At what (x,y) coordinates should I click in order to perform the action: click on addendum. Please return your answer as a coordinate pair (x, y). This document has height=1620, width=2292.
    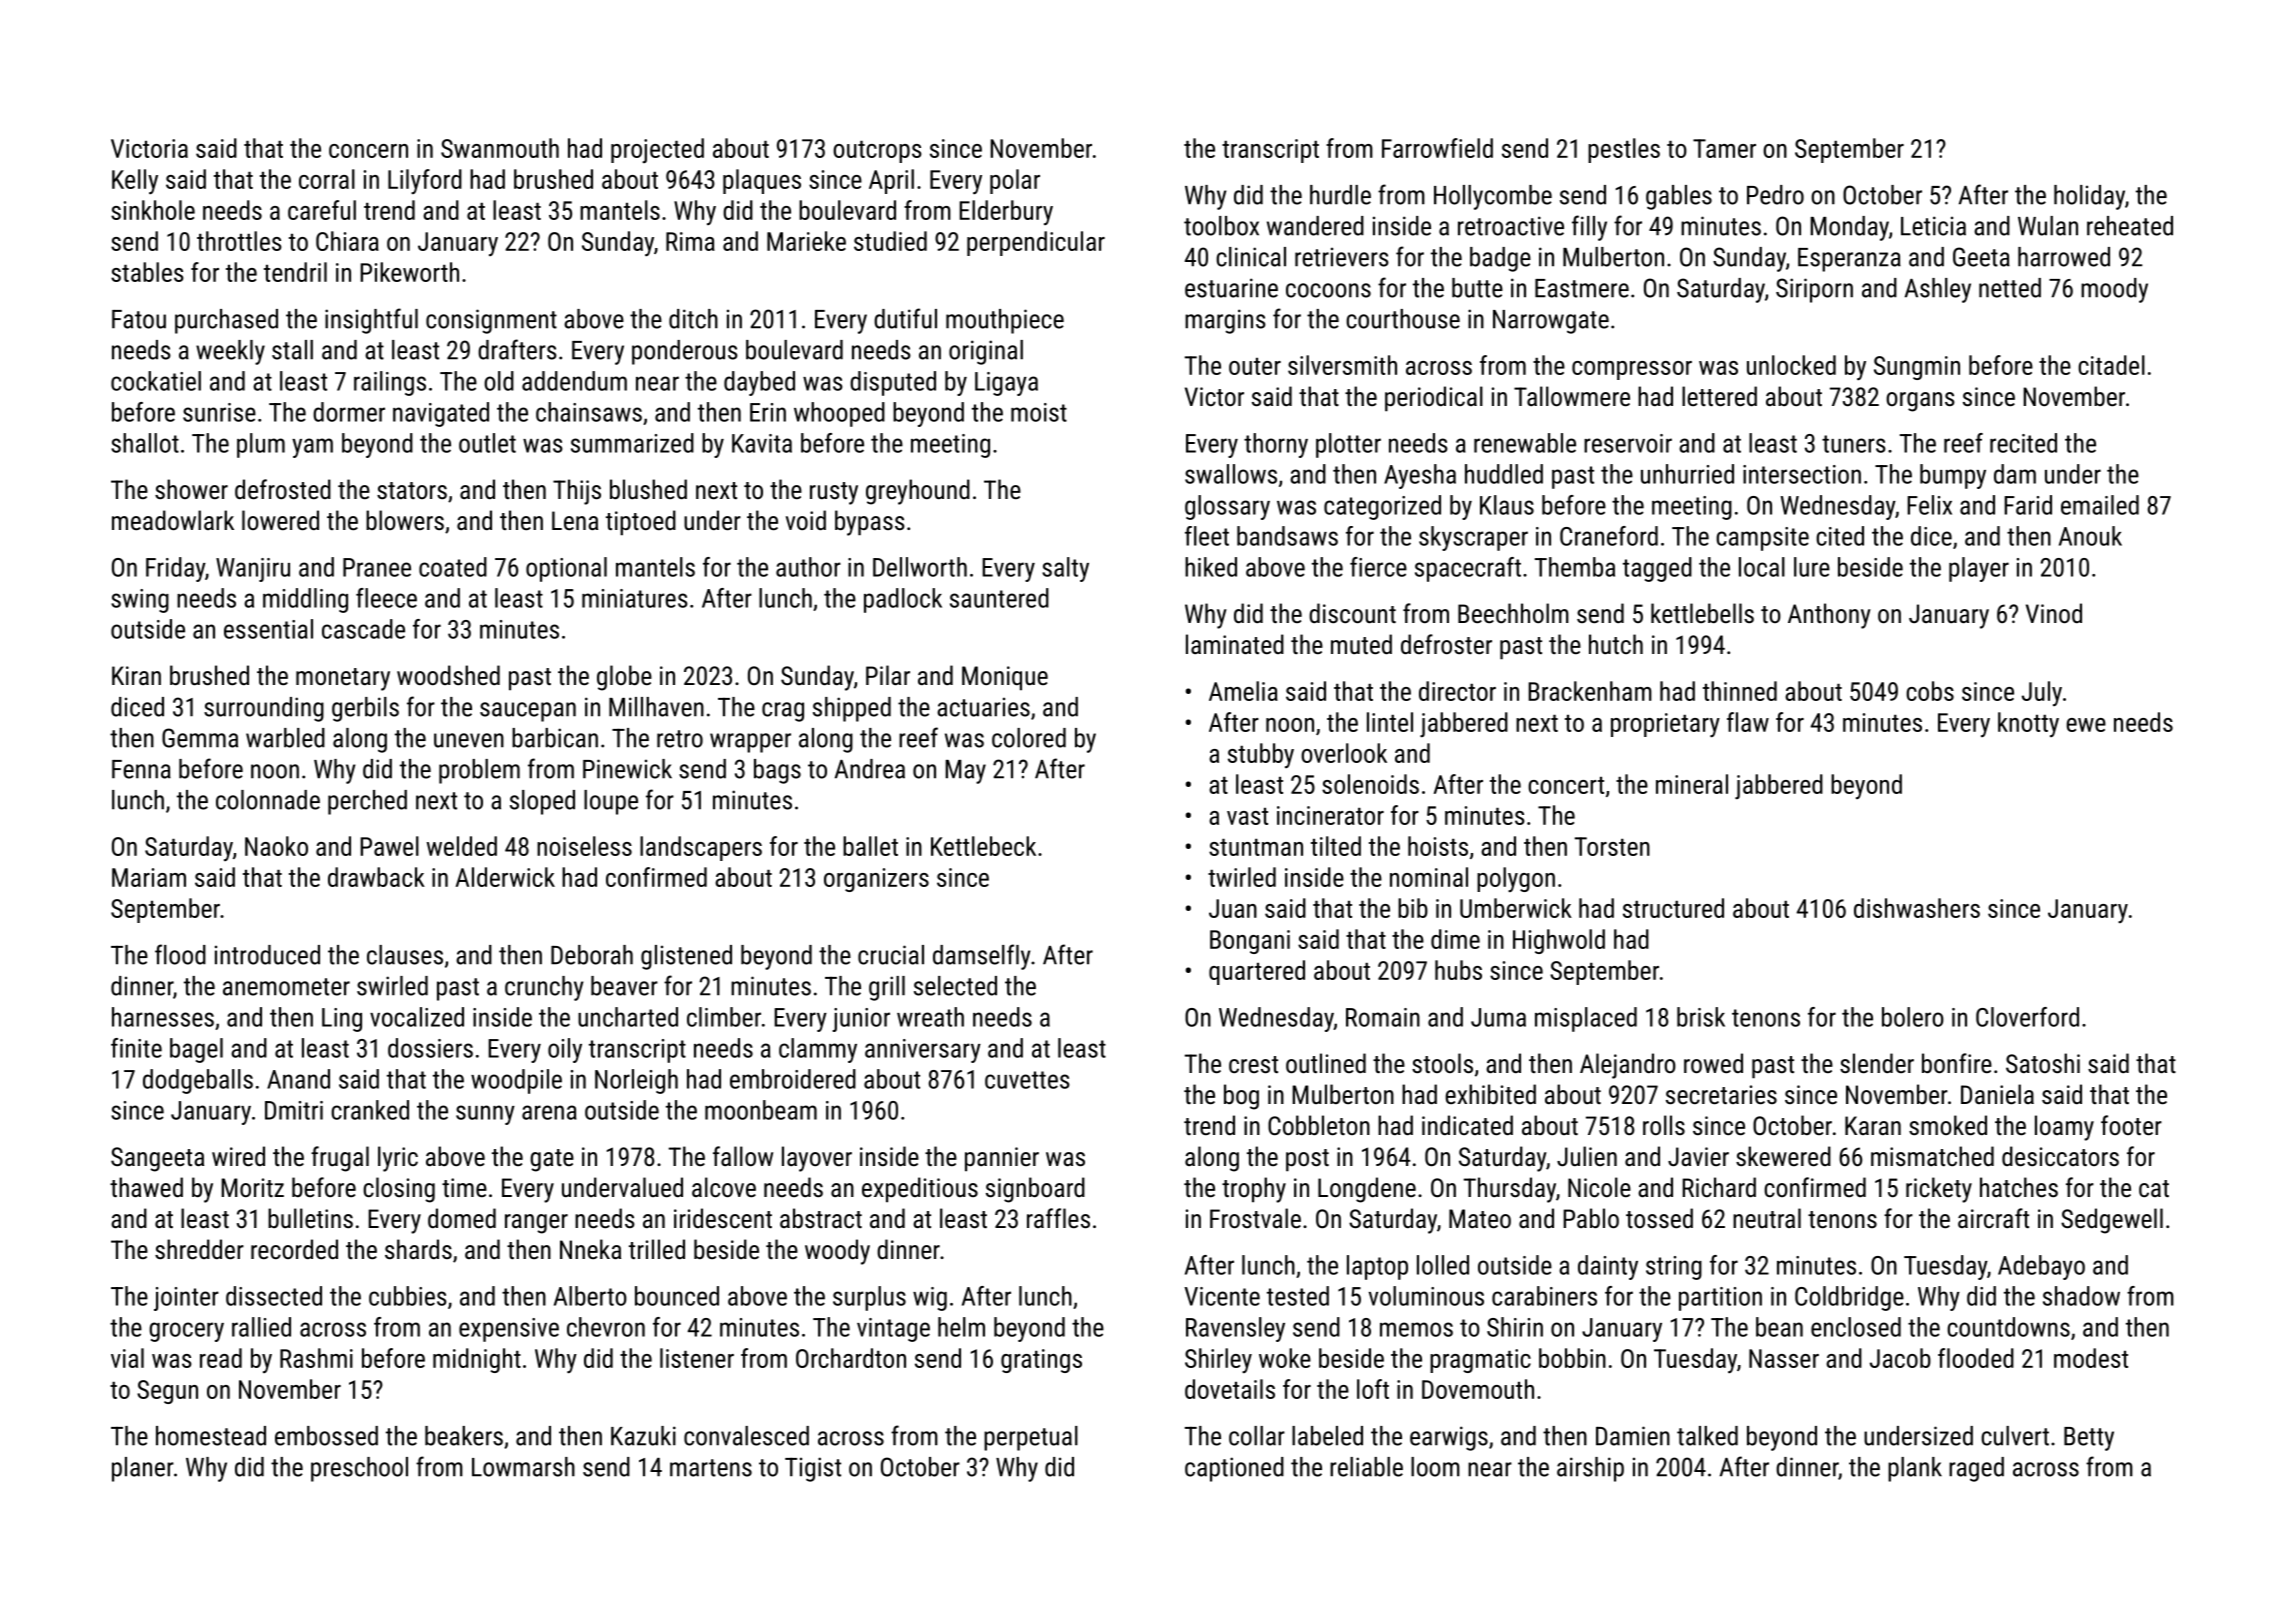
    Looking at the image, I should click on (574, 381).
